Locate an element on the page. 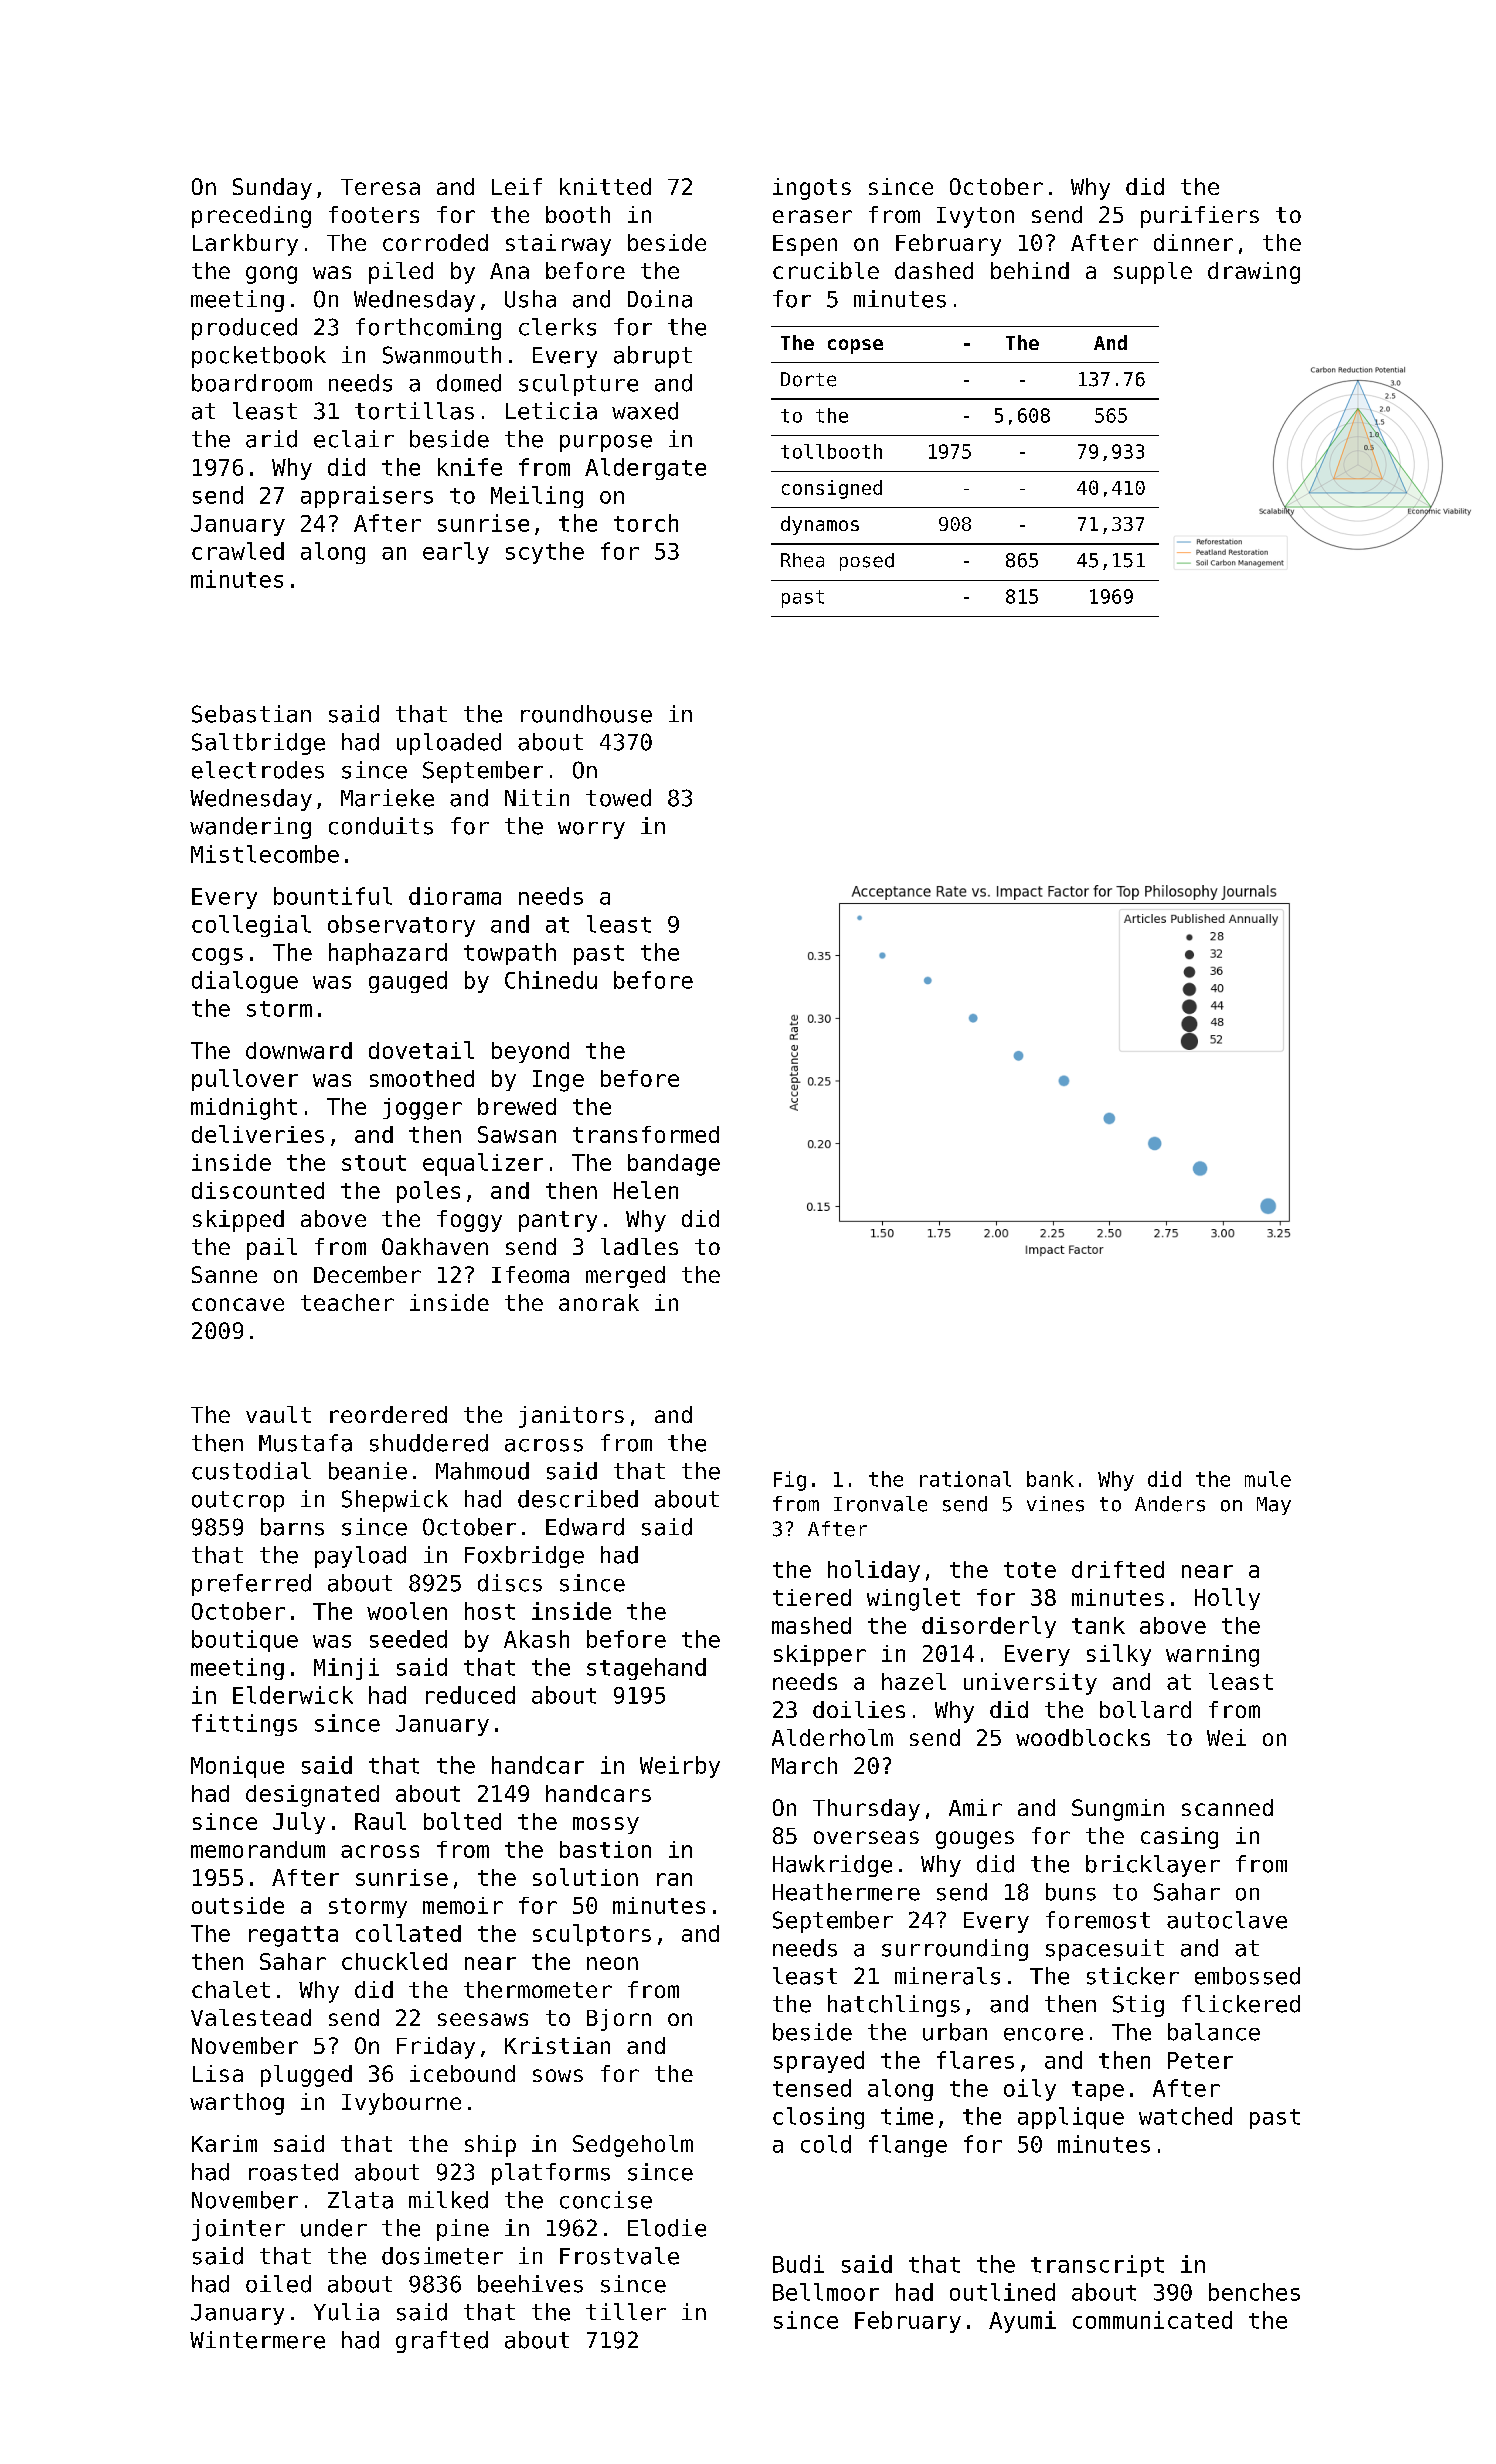 This page has height=2464, width=1496. bank is located at coordinates (1050, 1479).
